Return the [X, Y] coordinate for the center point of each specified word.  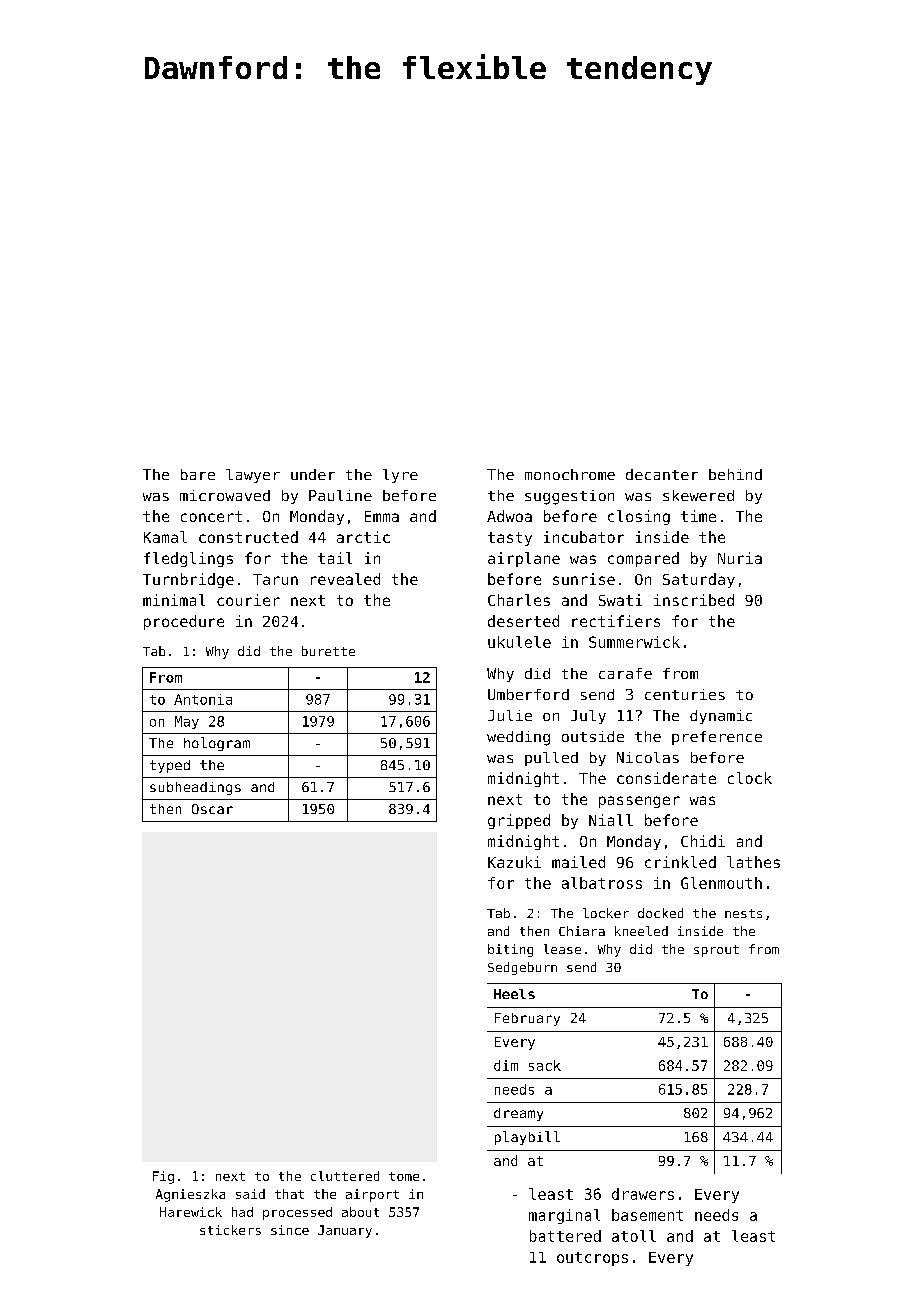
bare [198, 474]
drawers [643, 1194]
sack [545, 1065]
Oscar [212, 809]
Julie [510, 715]
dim [506, 1065]
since [290, 1230]
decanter [662, 474]
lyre [400, 476]
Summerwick [634, 642]
